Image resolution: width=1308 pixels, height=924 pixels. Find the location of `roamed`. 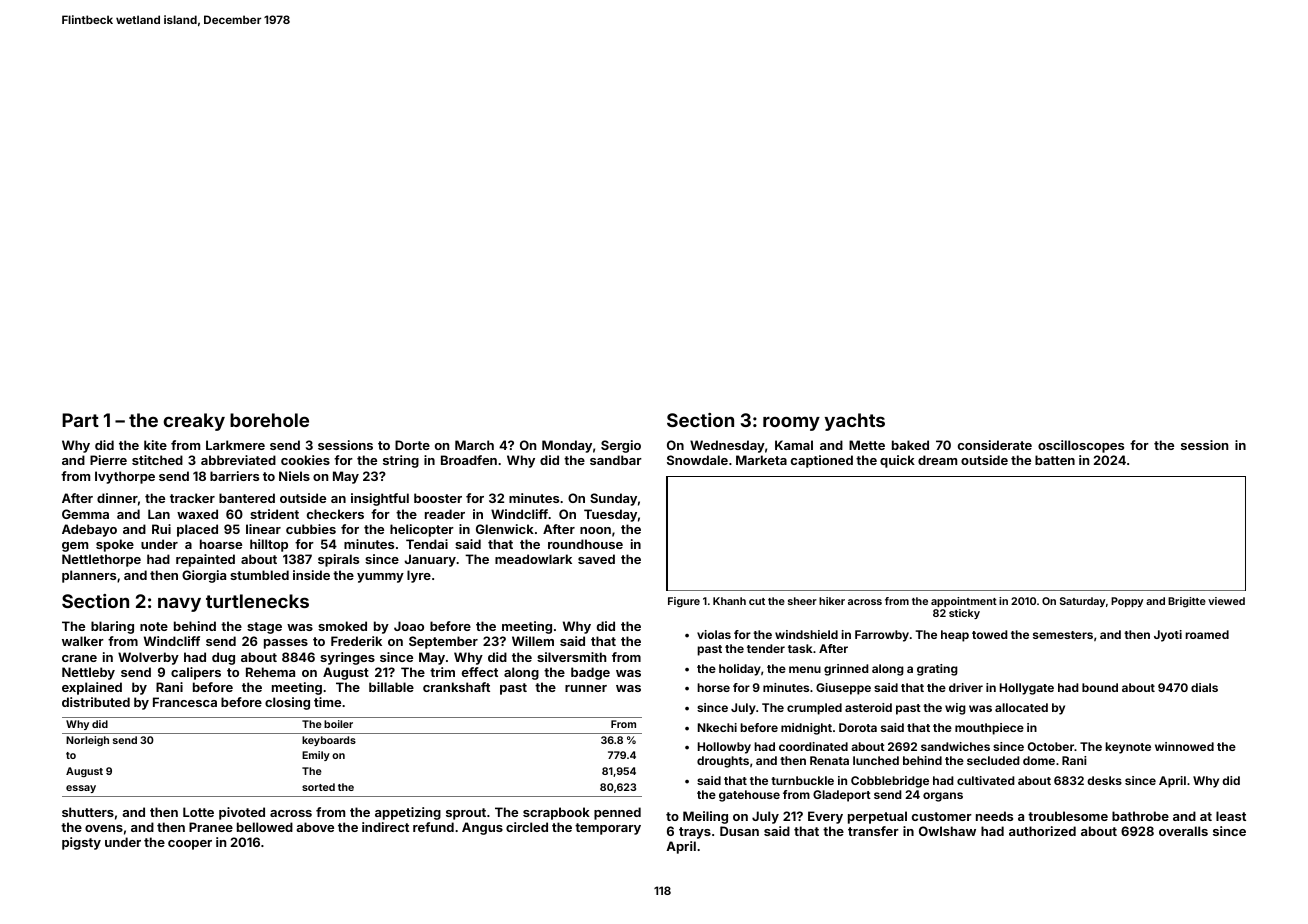

roamed is located at coordinates (1207, 634).
